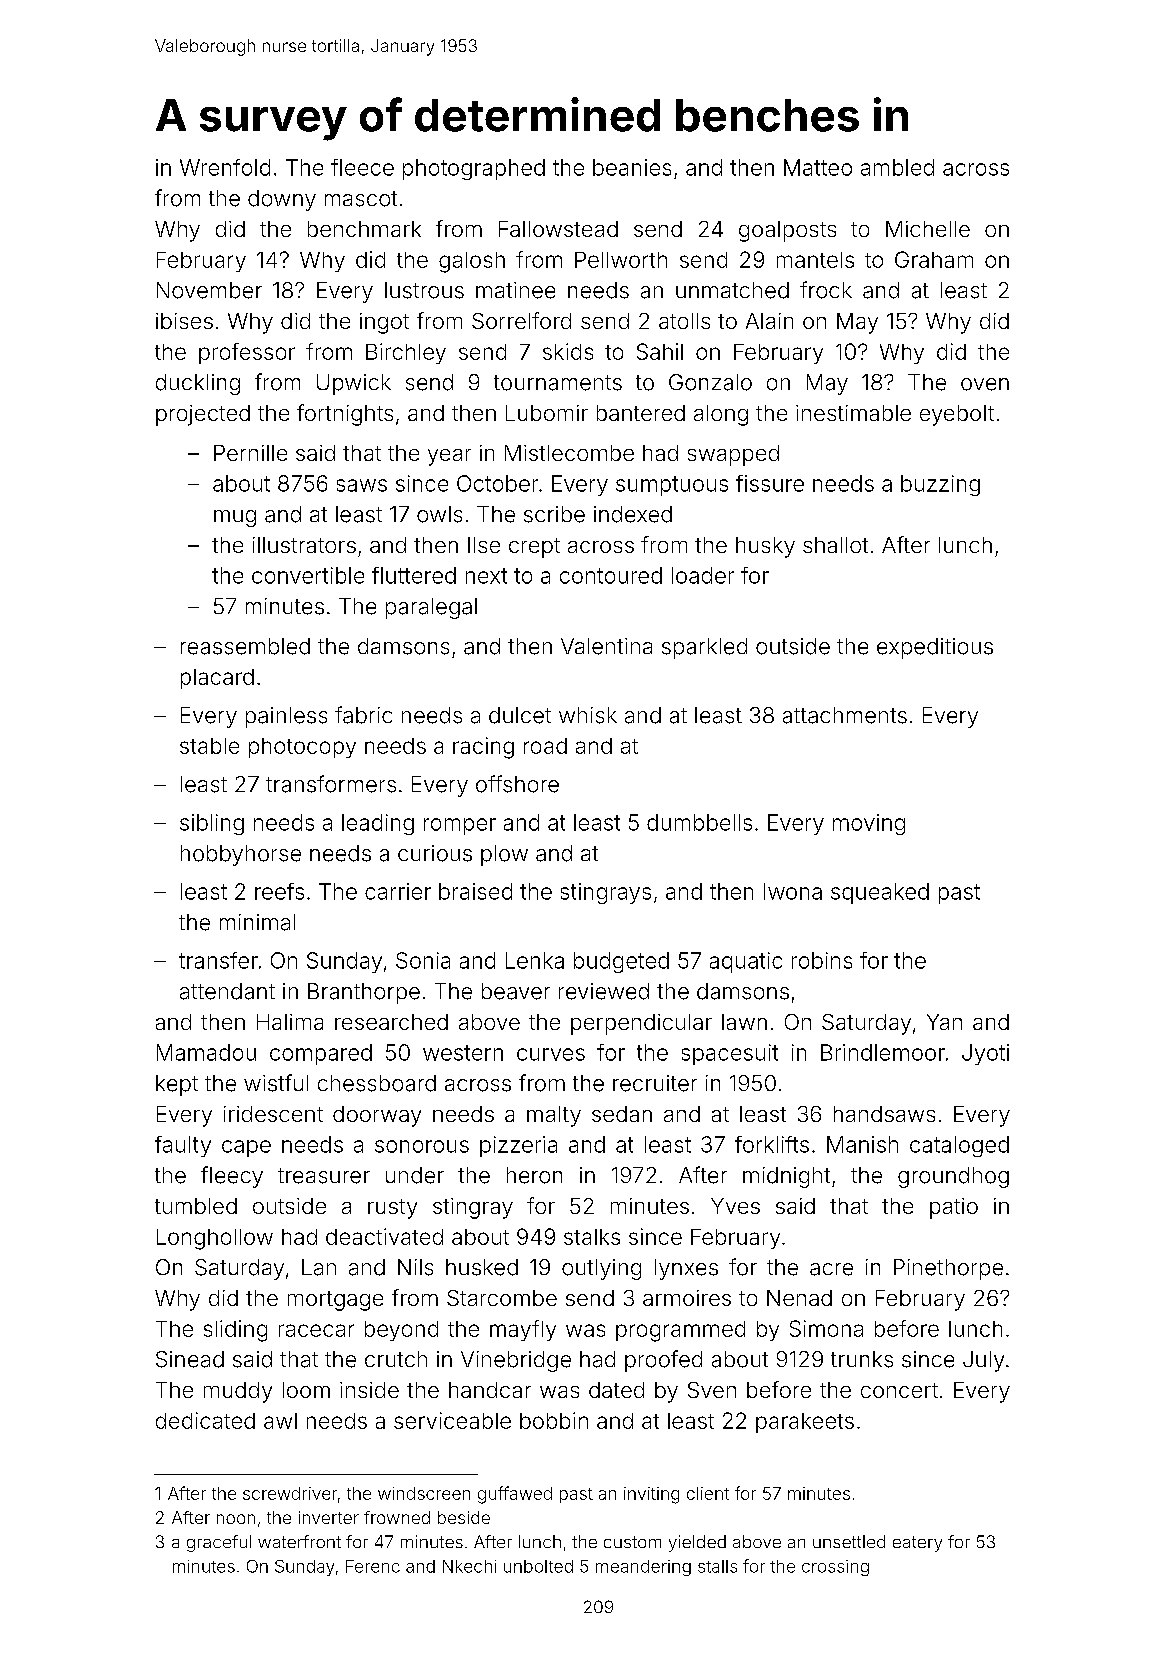 The width and height of the document is (1165, 1654). Describe the element at coordinates (306, 1390) in the document. I see `loom` at that location.
